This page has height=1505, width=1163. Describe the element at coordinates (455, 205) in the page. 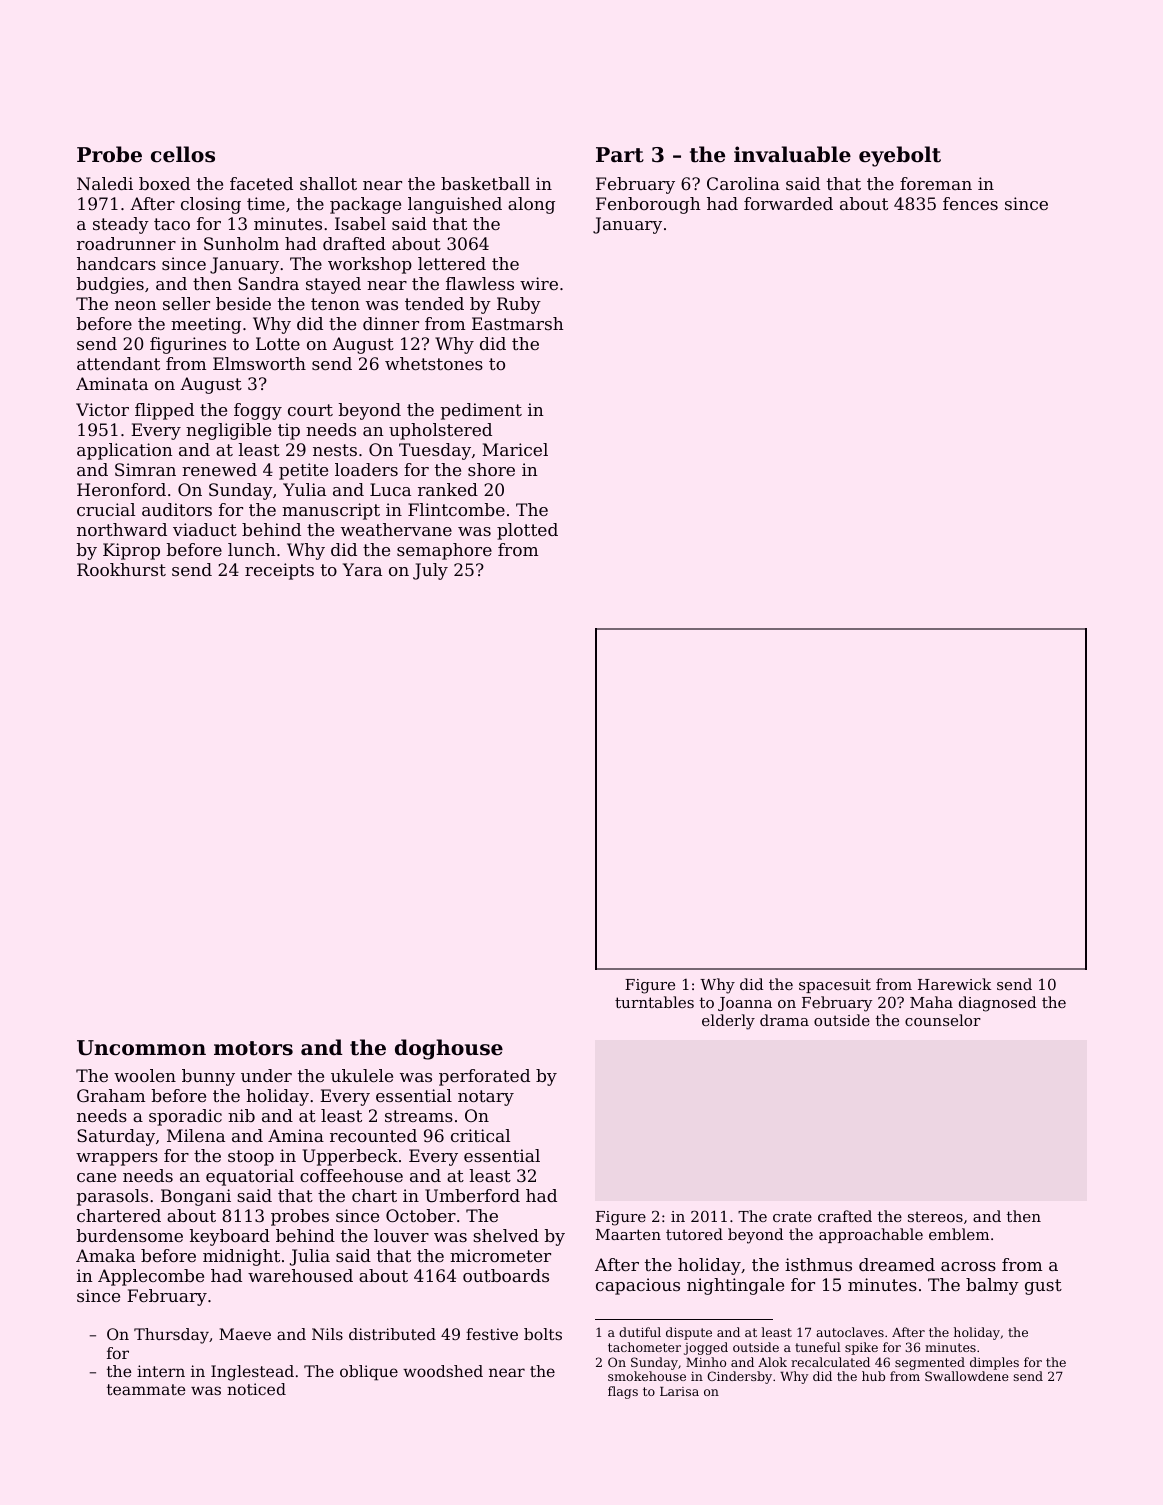

I see `languished` at that location.
